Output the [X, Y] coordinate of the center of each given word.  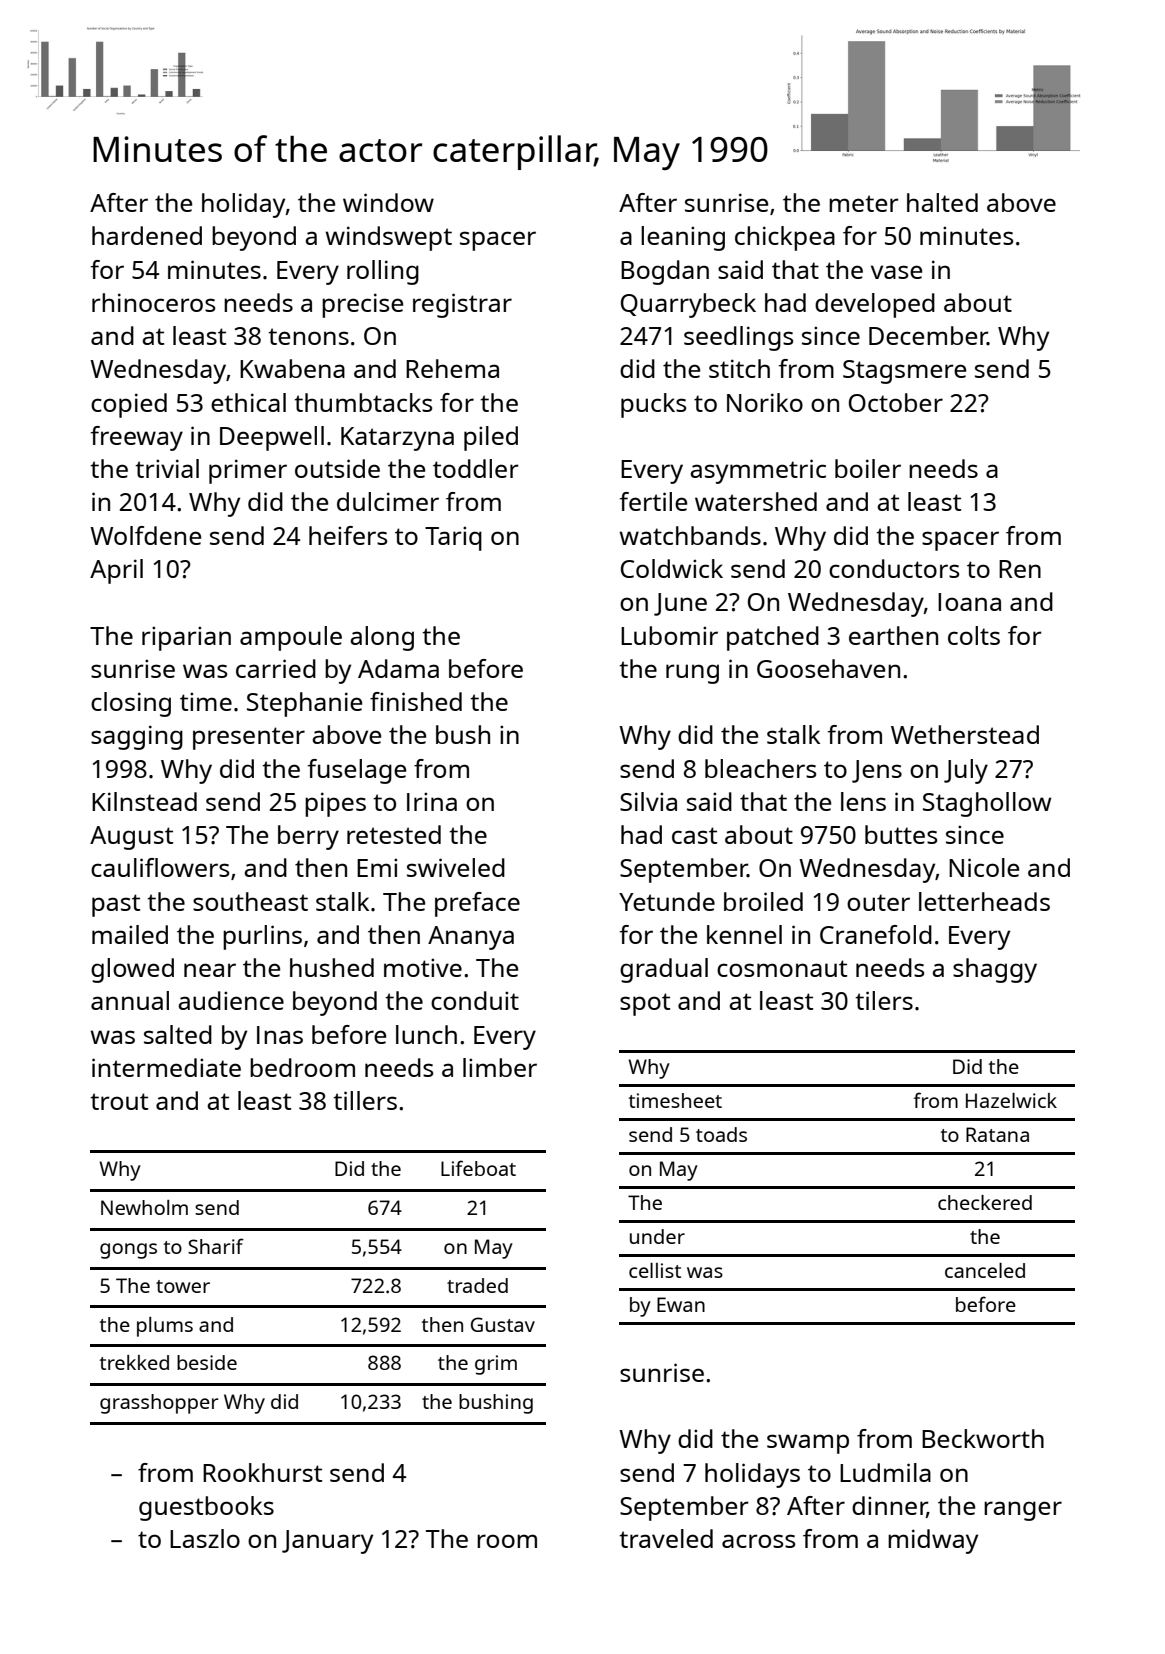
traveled [666, 1538]
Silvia [648, 801]
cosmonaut [782, 968]
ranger [1023, 1511]
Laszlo [205, 1538]
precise [362, 305]
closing [131, 704]
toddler [476, 468]
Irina [432, 801]
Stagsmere [904, 372]
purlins [262, 937]
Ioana [969, 602]
